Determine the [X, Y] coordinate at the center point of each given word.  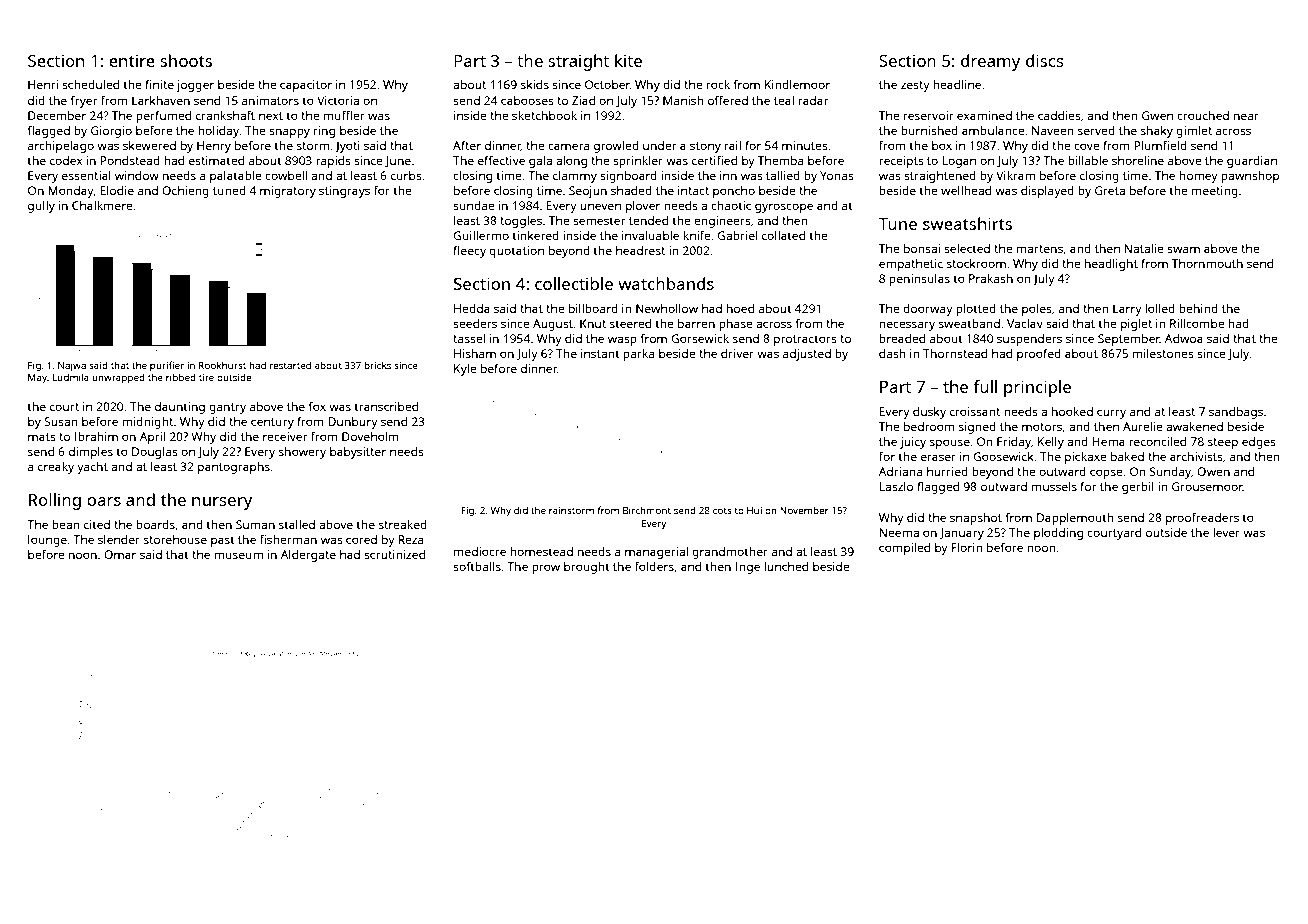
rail [733, 145]
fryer [84, 102]
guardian [1252, 162]
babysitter [358, 453]
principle [1037, 388]
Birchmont [647, 510]
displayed [1047, 192]
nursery [222, 503]
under [660, 145]
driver [737, 353]
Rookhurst [222, 365]
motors [1042, 427]
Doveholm [370, 436]
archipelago [61, 147]
